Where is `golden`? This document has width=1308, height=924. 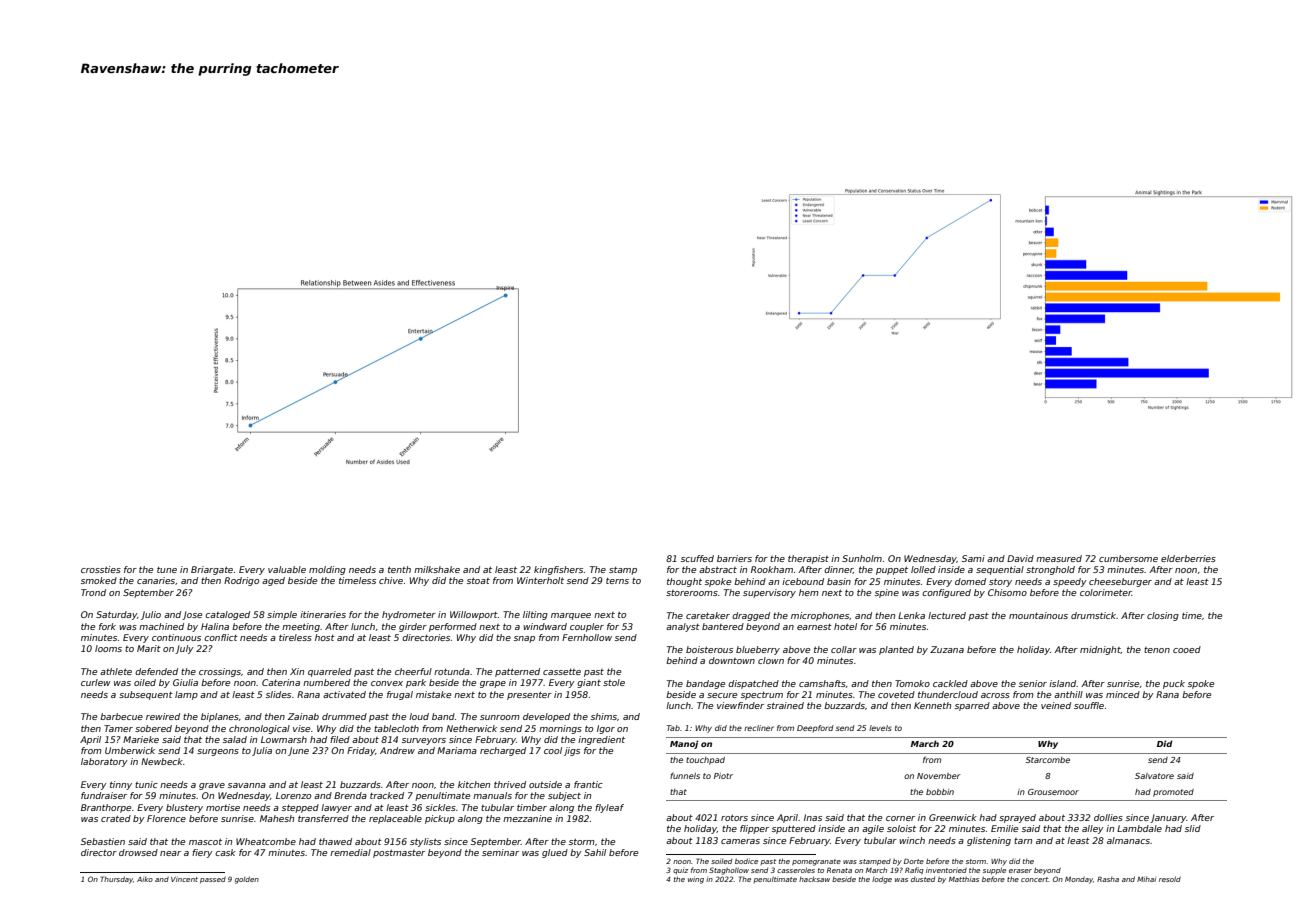
golden is located at coordinates (247, 880).
